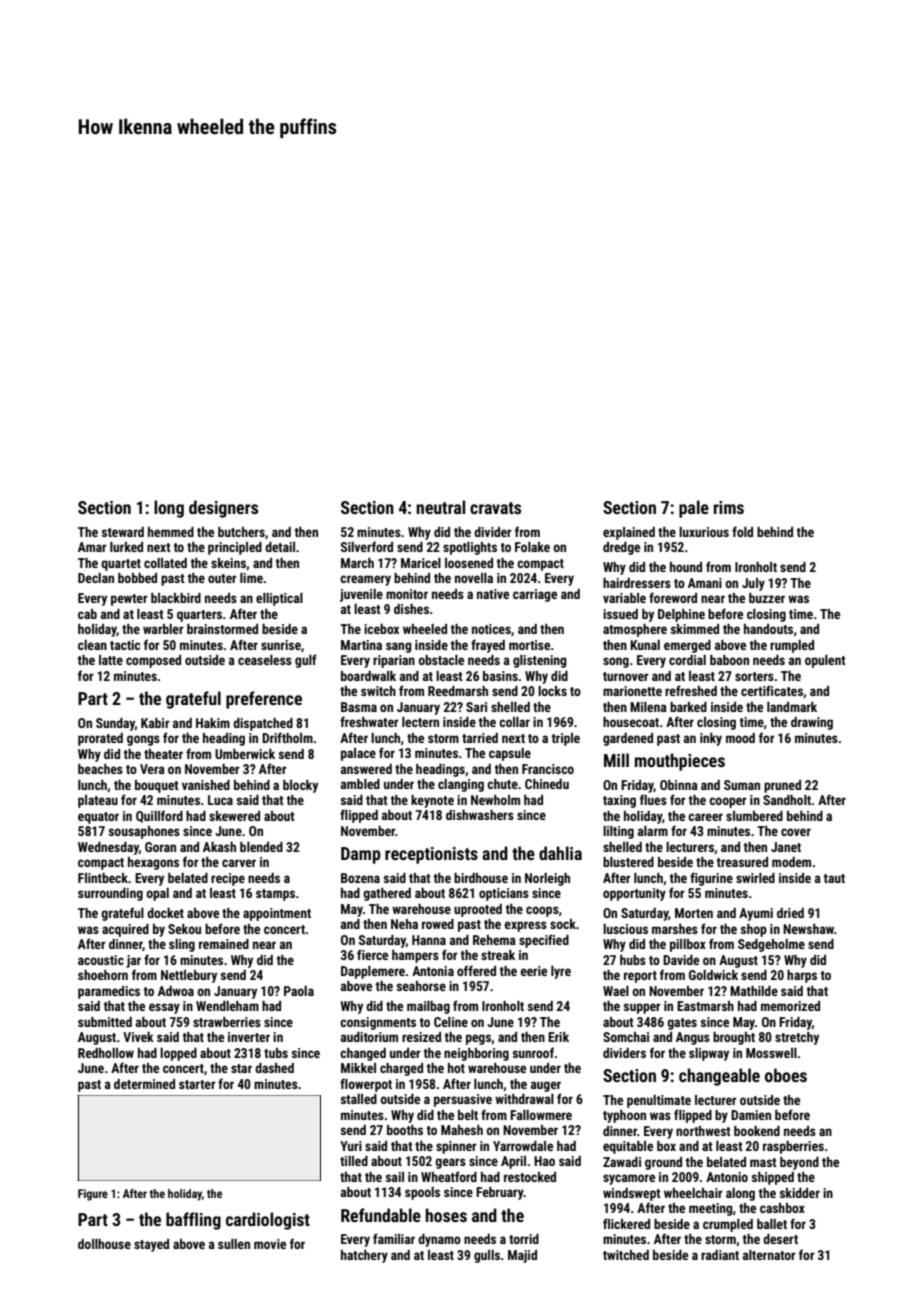 The width and height of the image is (924, 1308). What do you see at coordinates (686, 567) in the image?
I see `hound` at bounding box center [686, 567].
